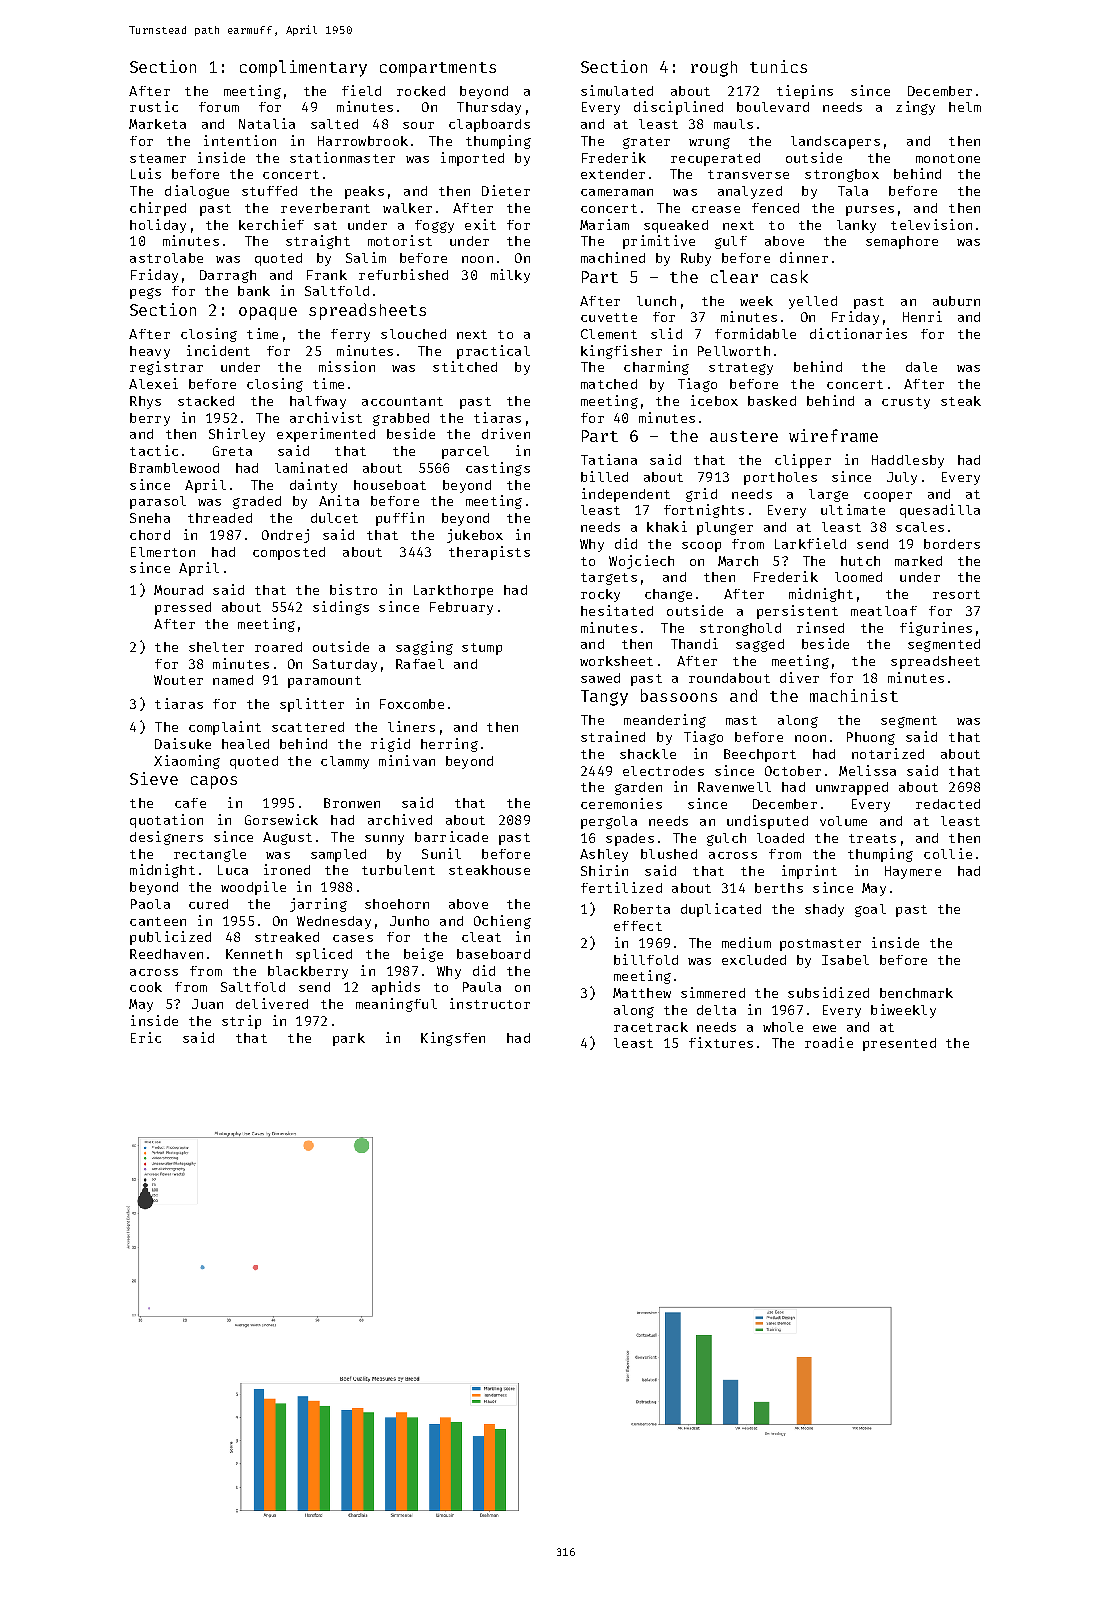 This screenshot has width=1111, height=1609. I want to click on diver, so click(799, 677).
